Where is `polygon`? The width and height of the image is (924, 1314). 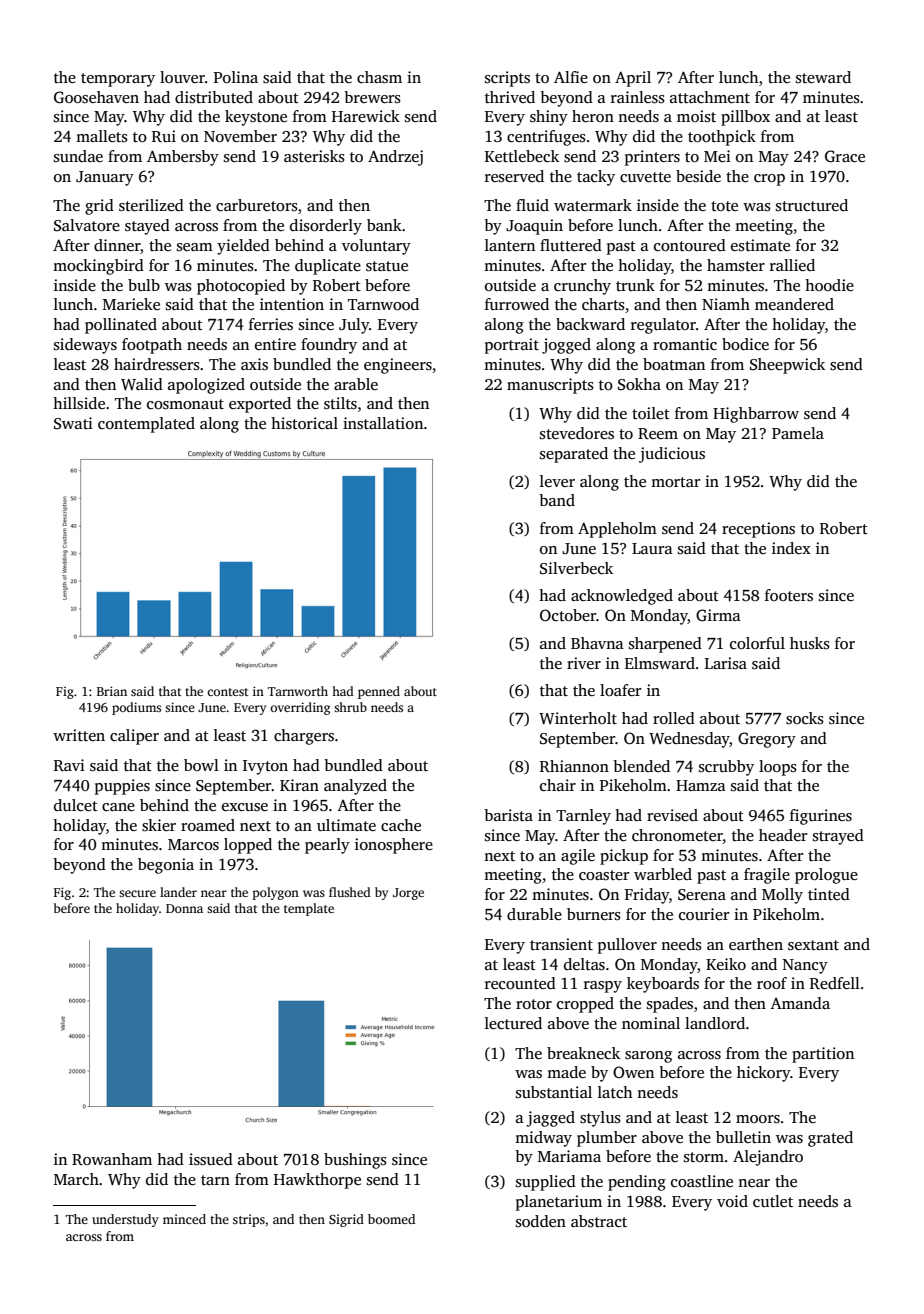
polygon is located at coordinates (276, 893).
